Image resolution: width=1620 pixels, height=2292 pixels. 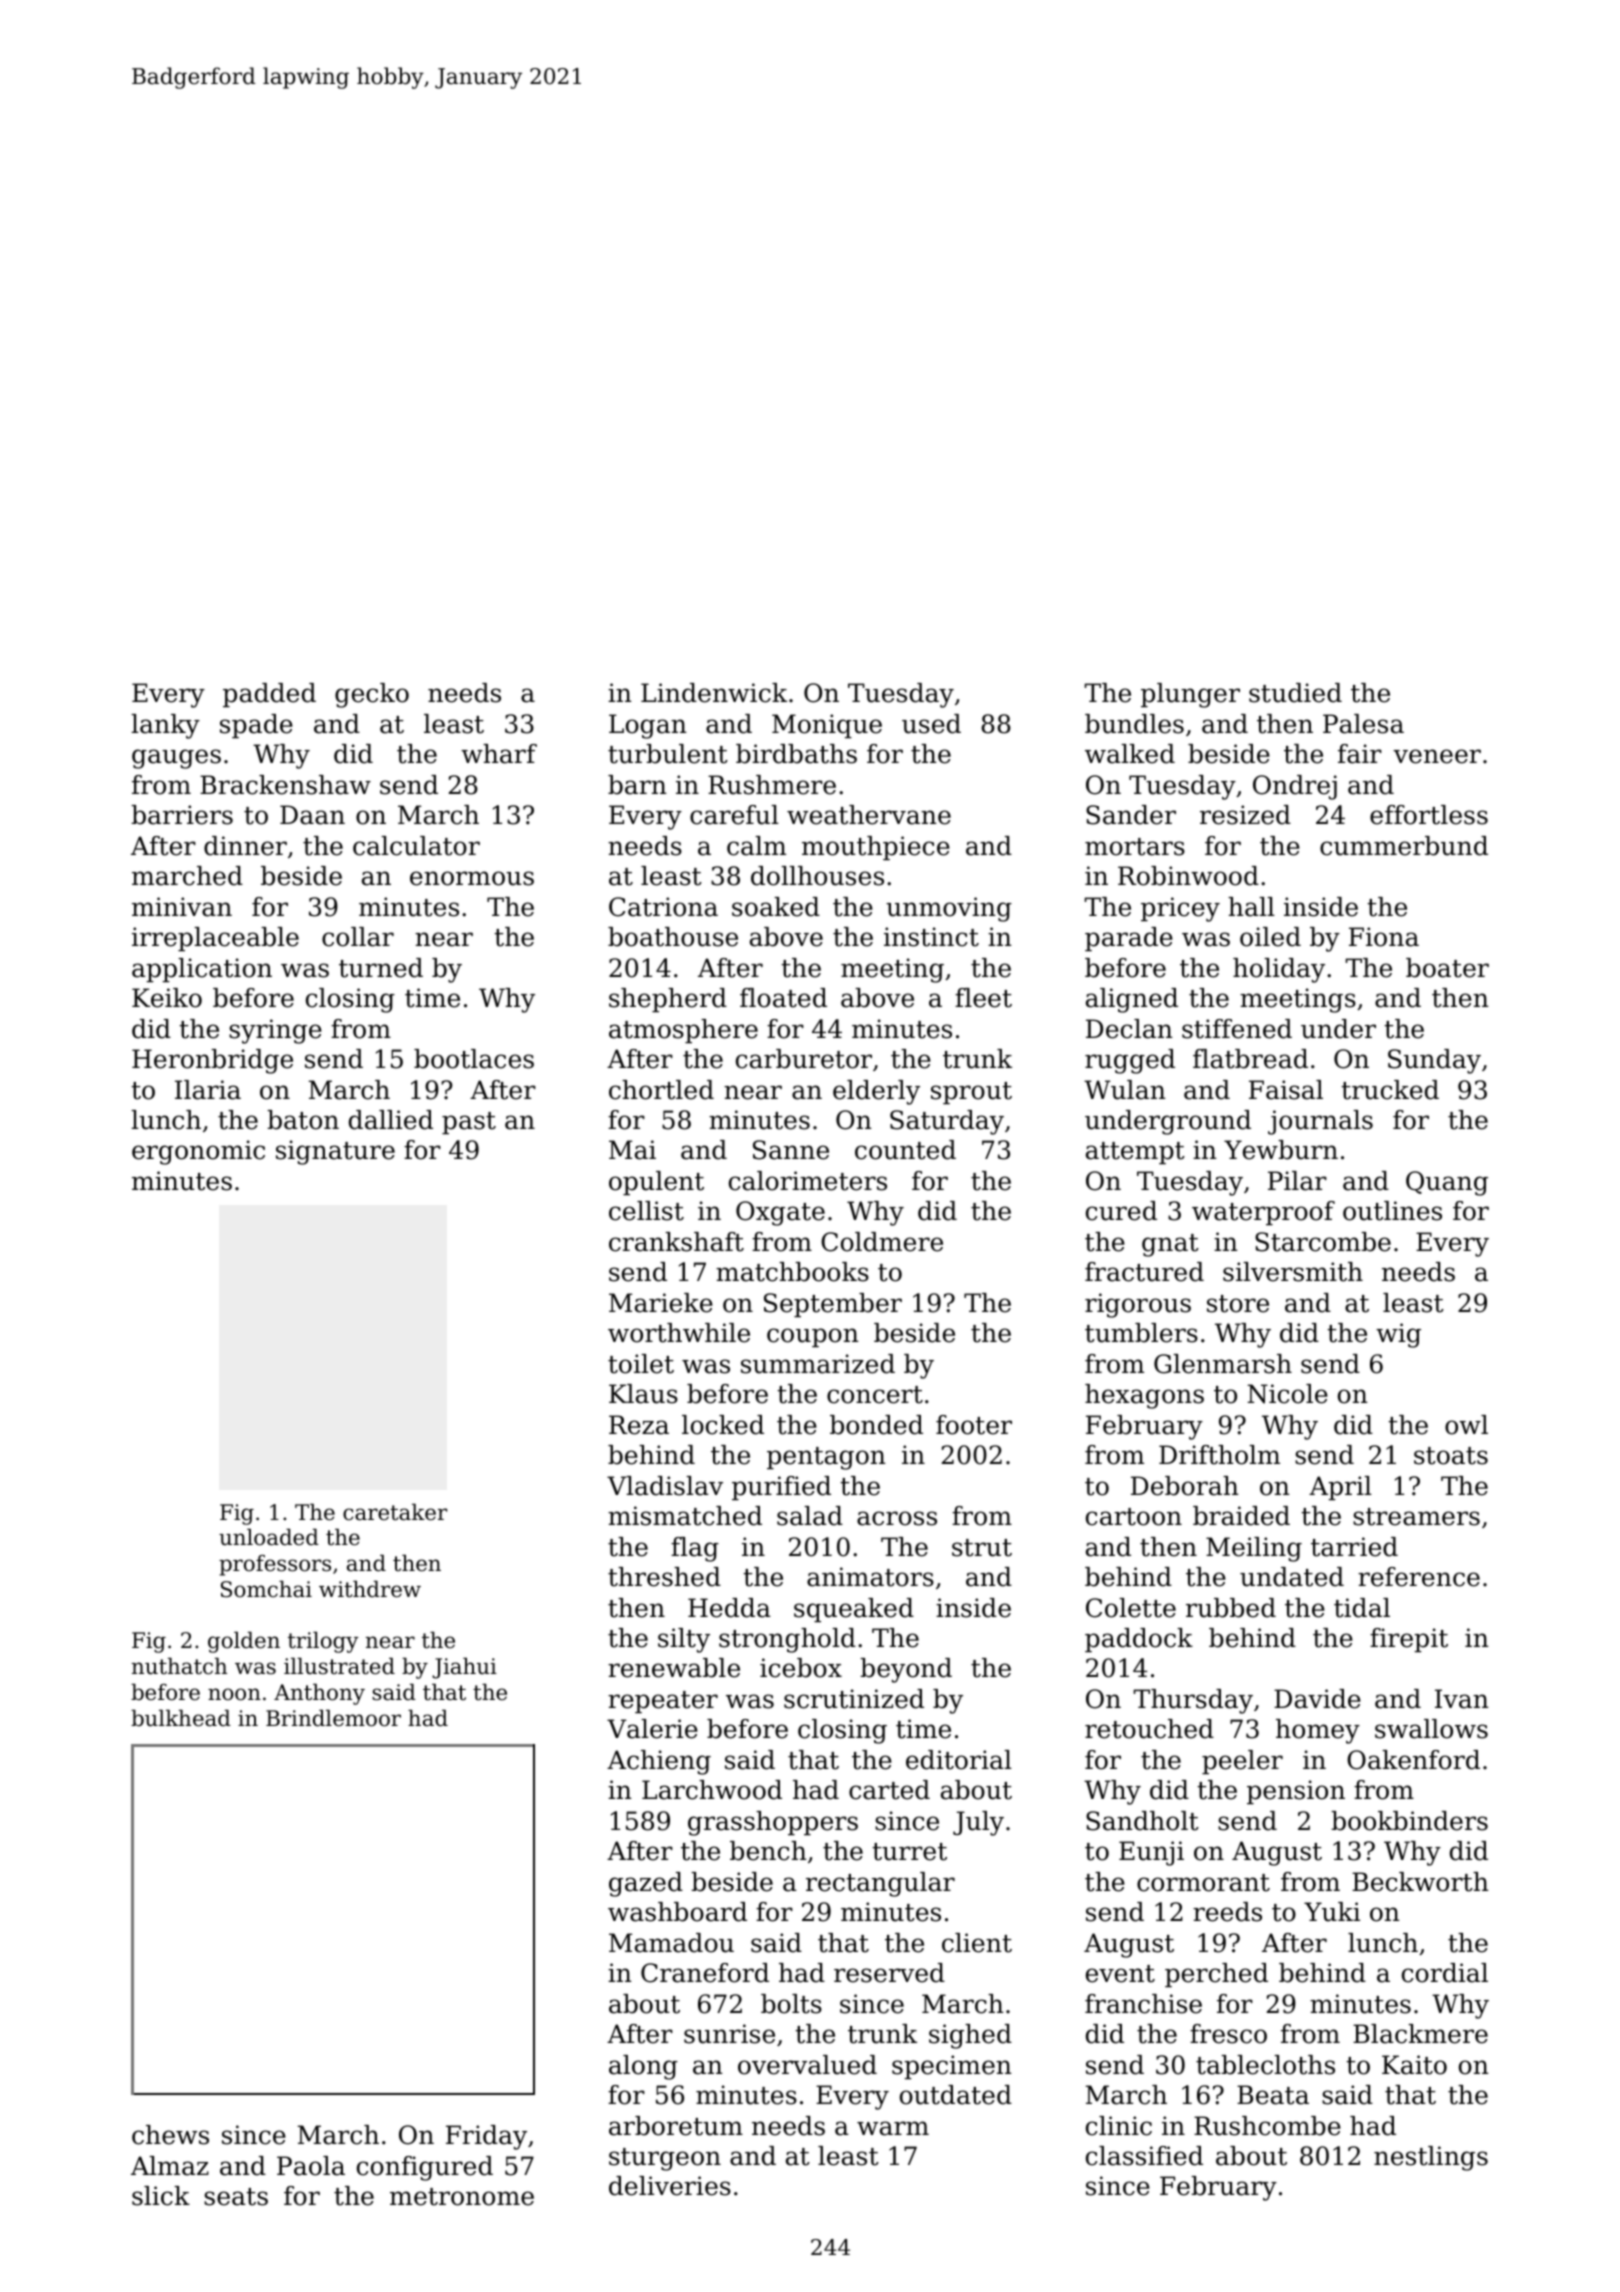 What do you see at coordinates (677, 1912) in the page?
I see `washboard` at bounding box center [677, 1912].
